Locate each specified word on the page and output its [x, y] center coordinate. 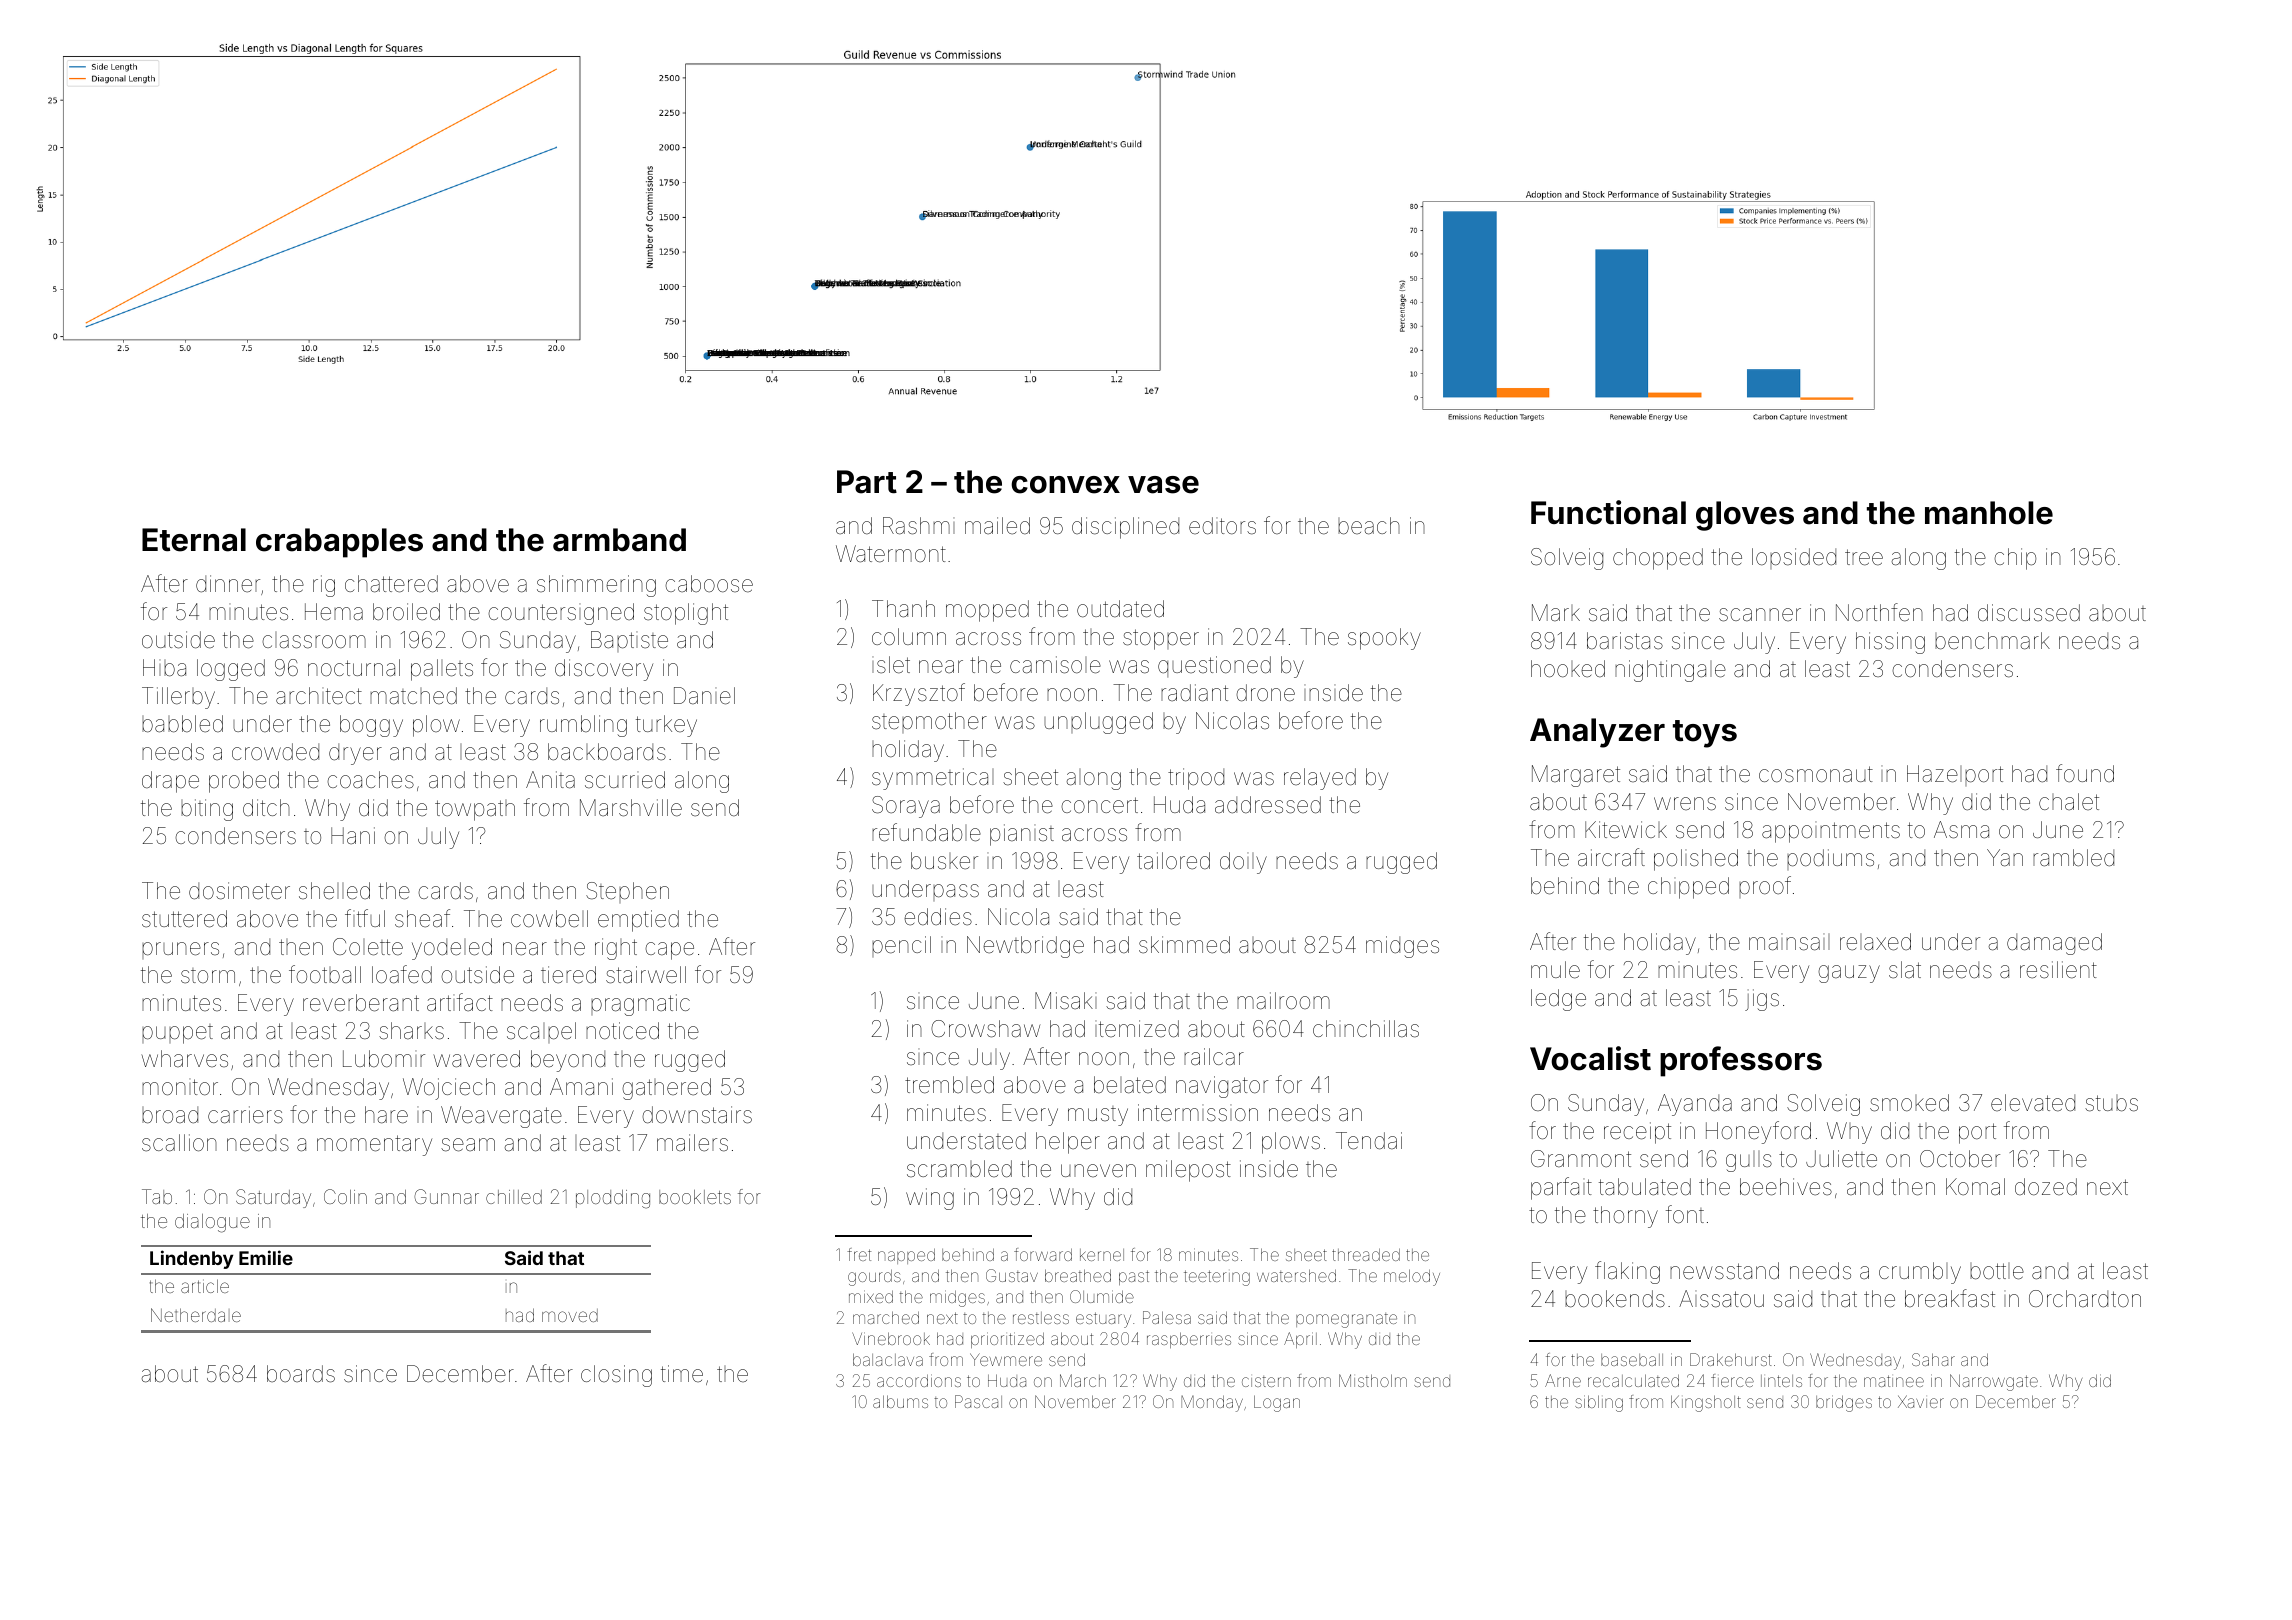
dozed [2046, 1187]
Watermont [891, 554]
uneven [1098, 1170]
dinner [228, 584]
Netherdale [196, 1315]
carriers [245, 1115]
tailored [1173, 861]
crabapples [339, 543]
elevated [2033, 1103]
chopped [1658, 559]
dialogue [212, 1223]
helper [1068, 1143]
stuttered [184, 919]
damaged [2054, 944]
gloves [1745, 516]
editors [1222, 526]
